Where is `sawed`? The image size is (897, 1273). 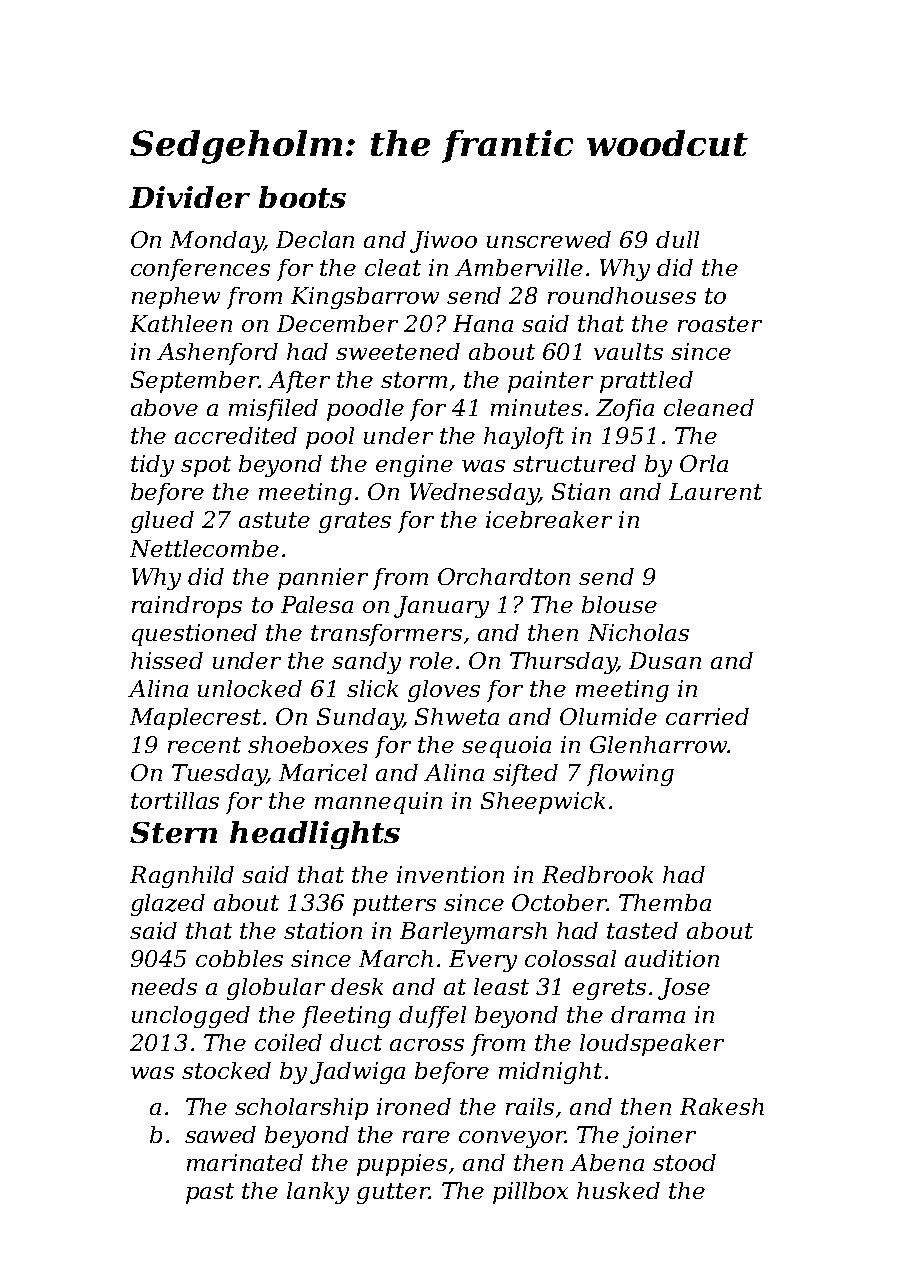 sawed is located at coordinates (220, 1134).
